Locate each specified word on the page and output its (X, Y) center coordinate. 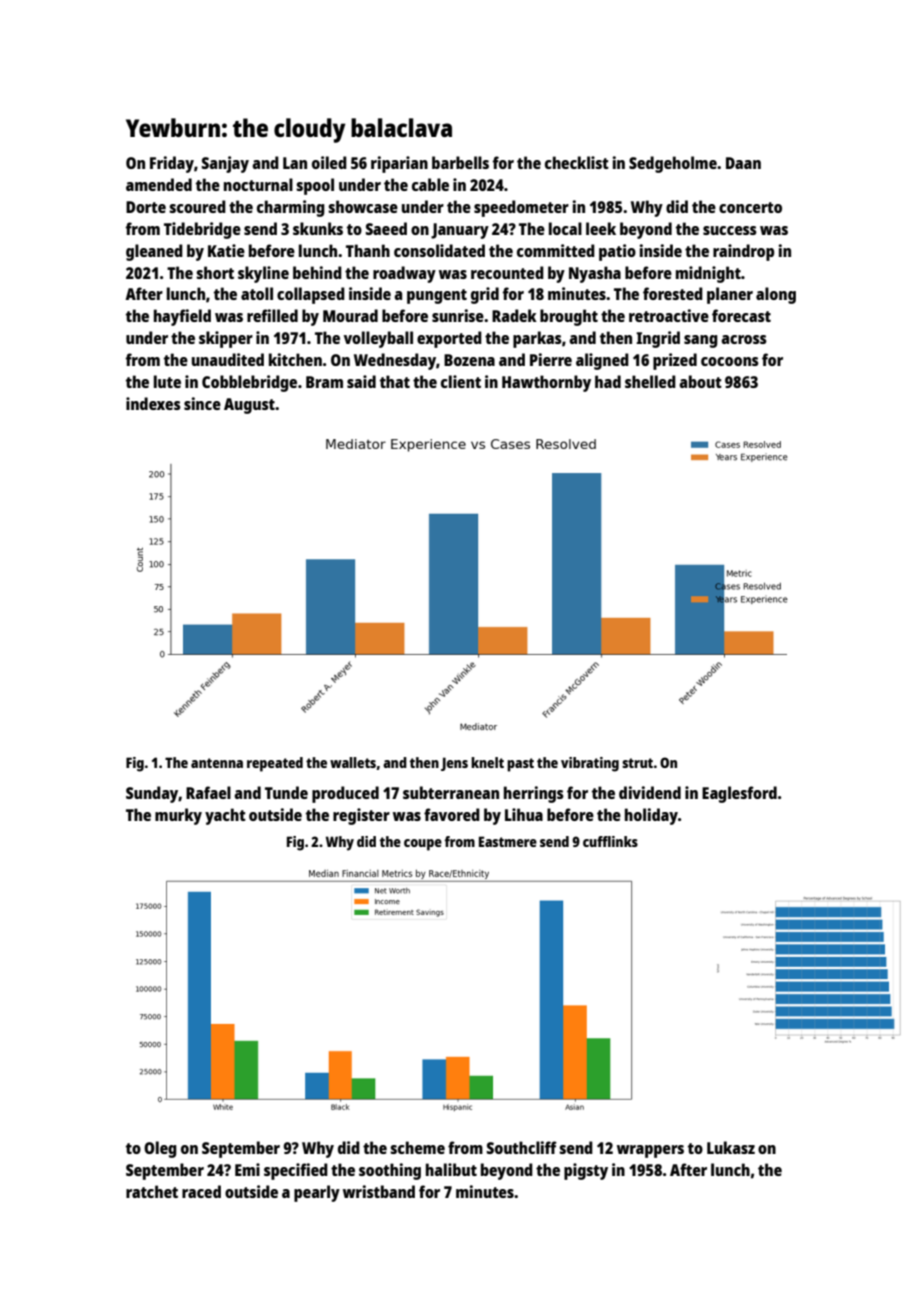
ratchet (152, 1191)
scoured (197, 206)
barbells (460, 162)
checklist (577, 162)
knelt (487, 762)
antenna (217, 763)
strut (637, 763)
